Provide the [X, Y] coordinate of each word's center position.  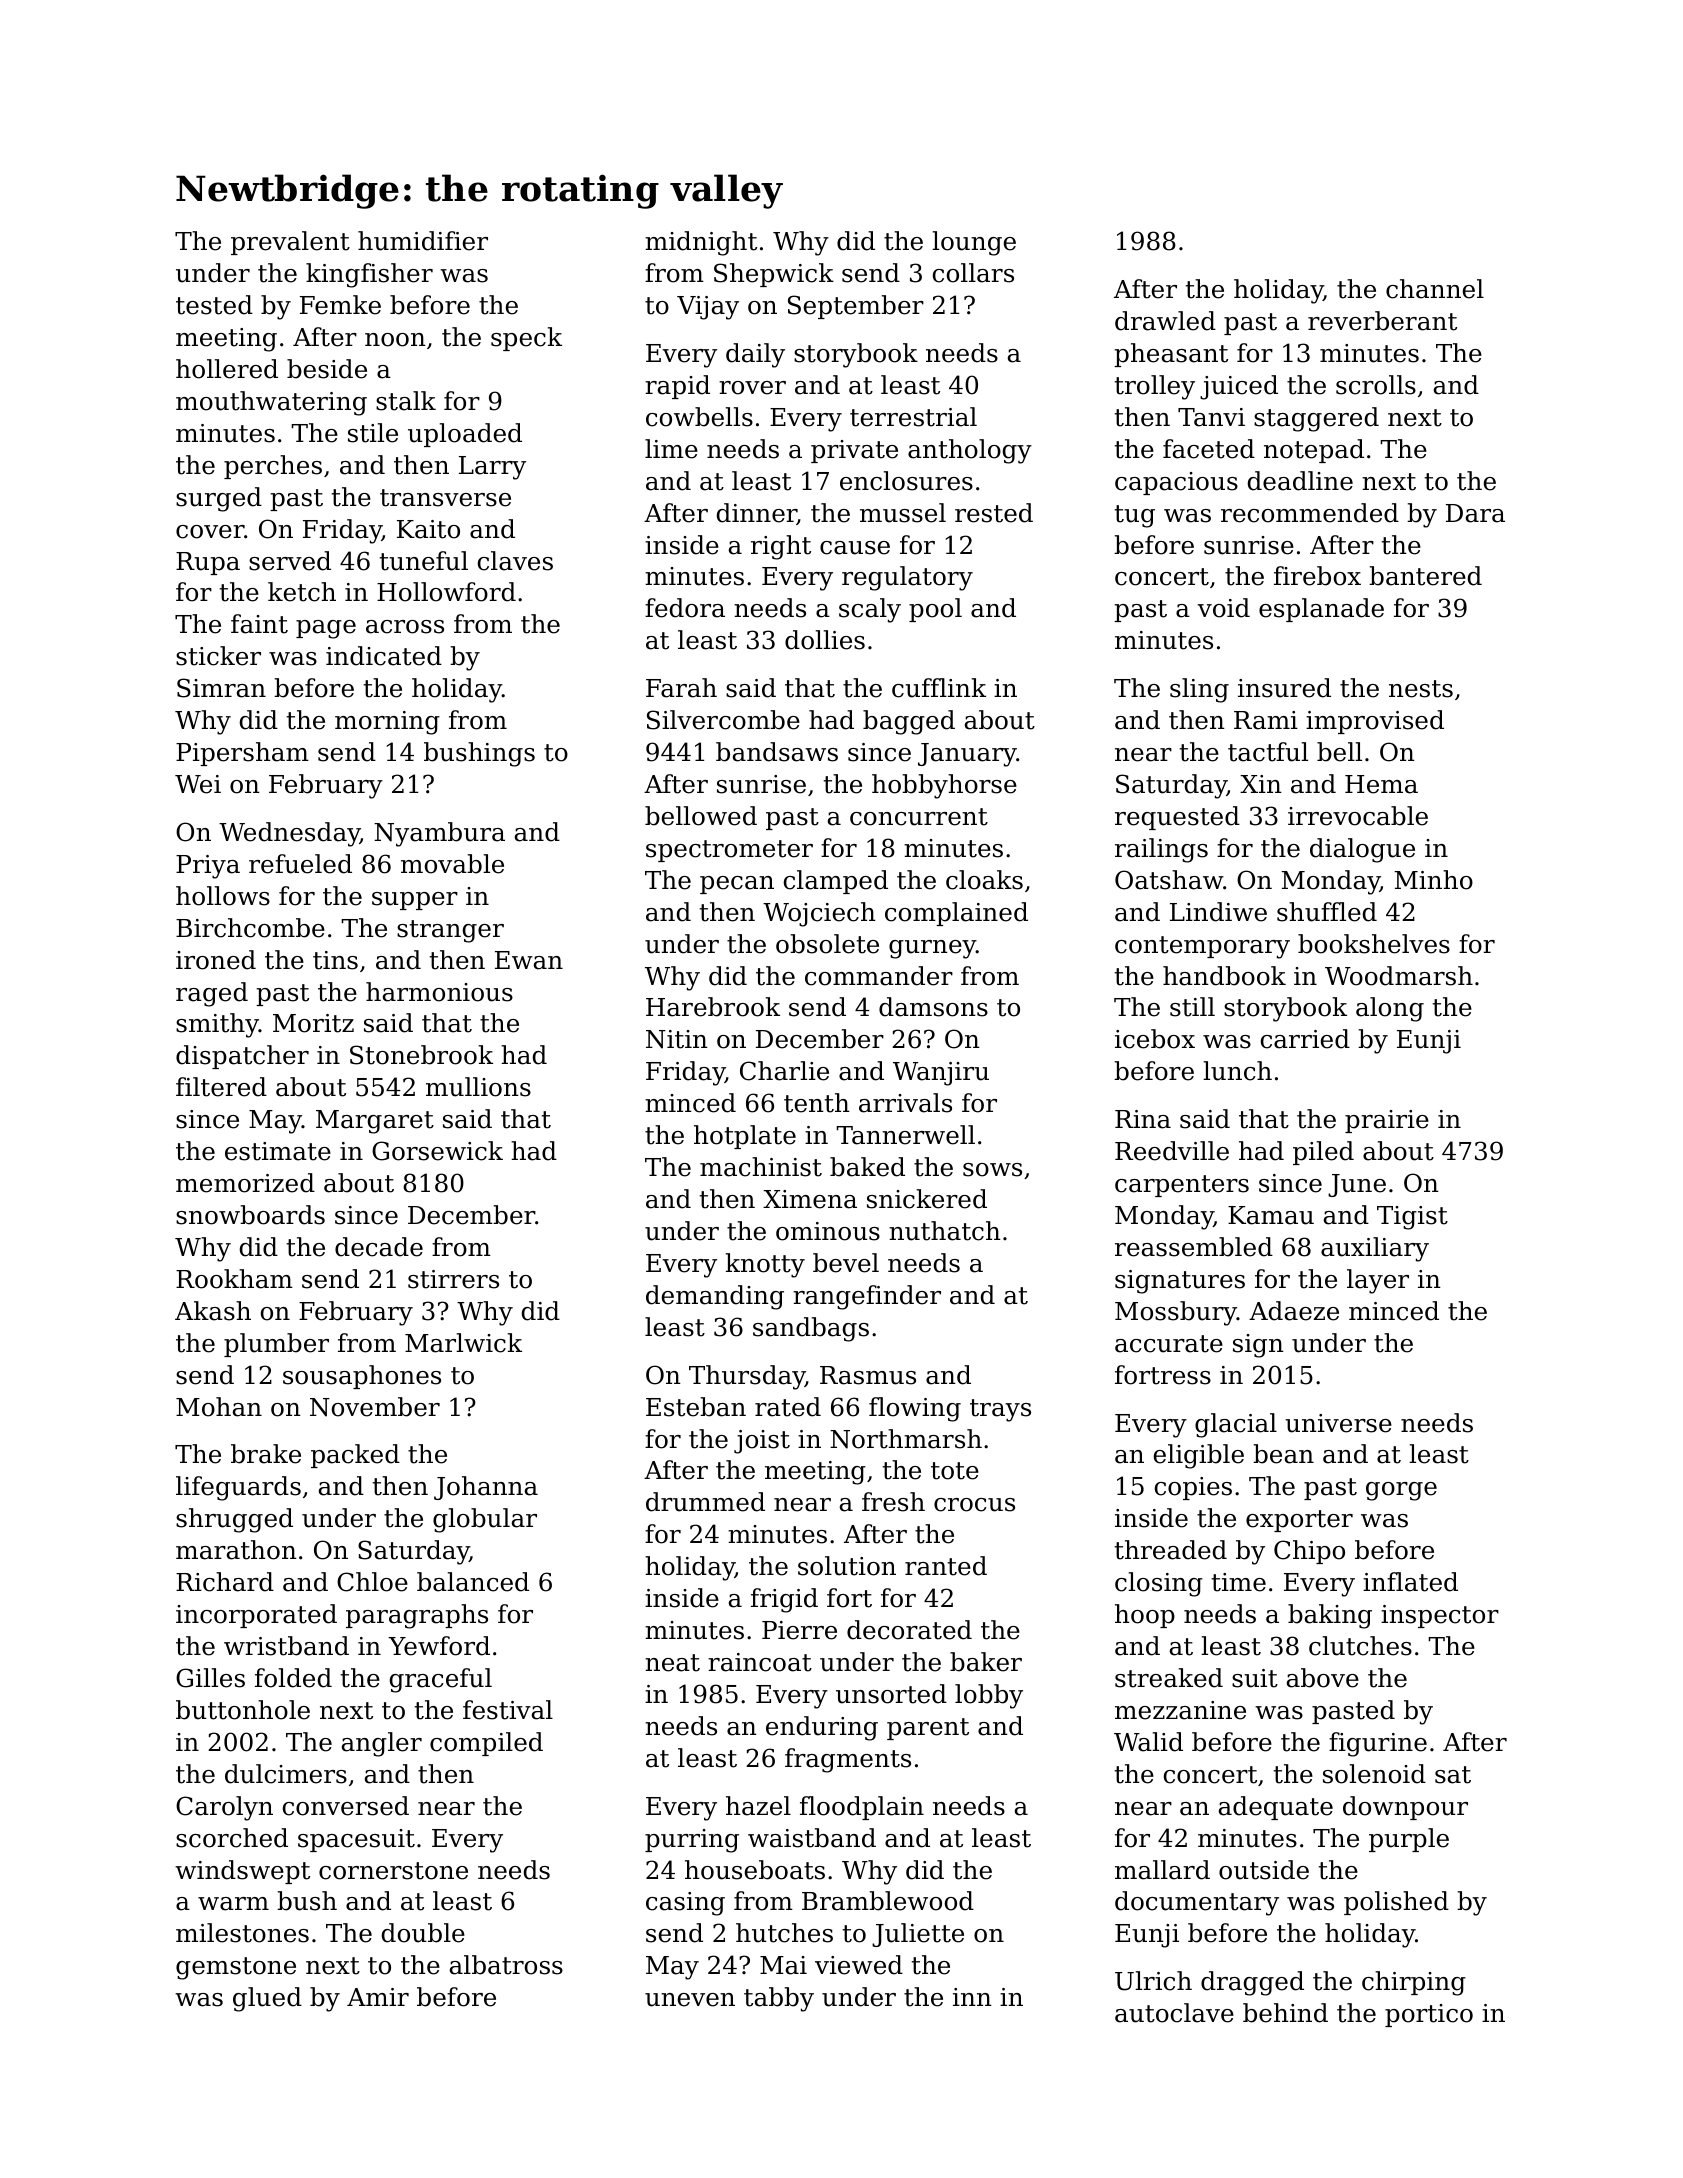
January [967, 755]
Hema [1381, 784]
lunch [1237, 1071]
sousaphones [362, 1377]
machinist [761, 1167]
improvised [1375, 722]
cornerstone [393, 1871]
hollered [227, 369]
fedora [685, 608]
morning [387, 723]
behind [1285, 2013]
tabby [779, 1999]
